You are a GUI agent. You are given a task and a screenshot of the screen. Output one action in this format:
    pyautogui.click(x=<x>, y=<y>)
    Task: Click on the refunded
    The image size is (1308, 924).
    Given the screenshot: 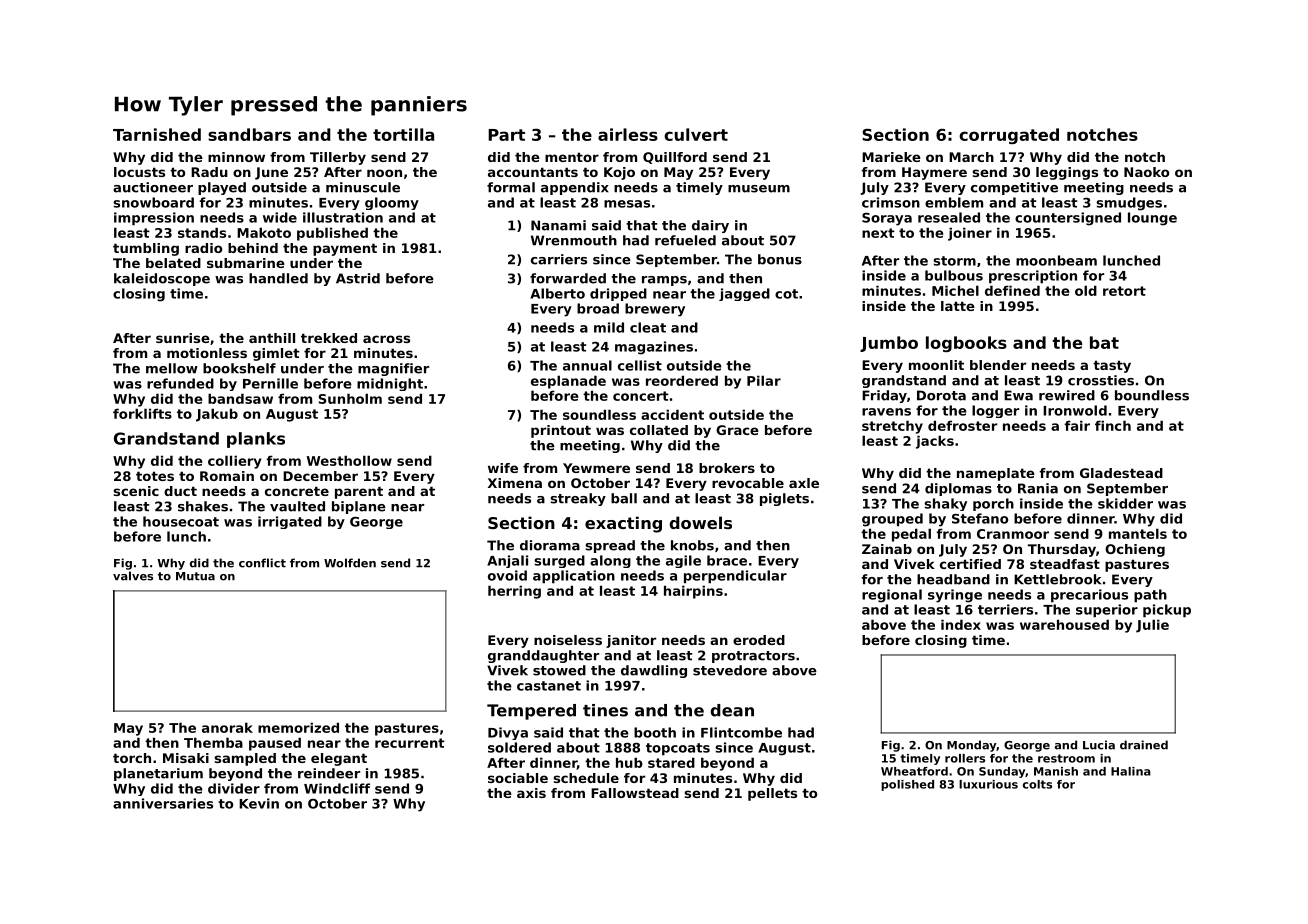 What is the action you would take?
    pyautogui.click(x=180, y=383)
